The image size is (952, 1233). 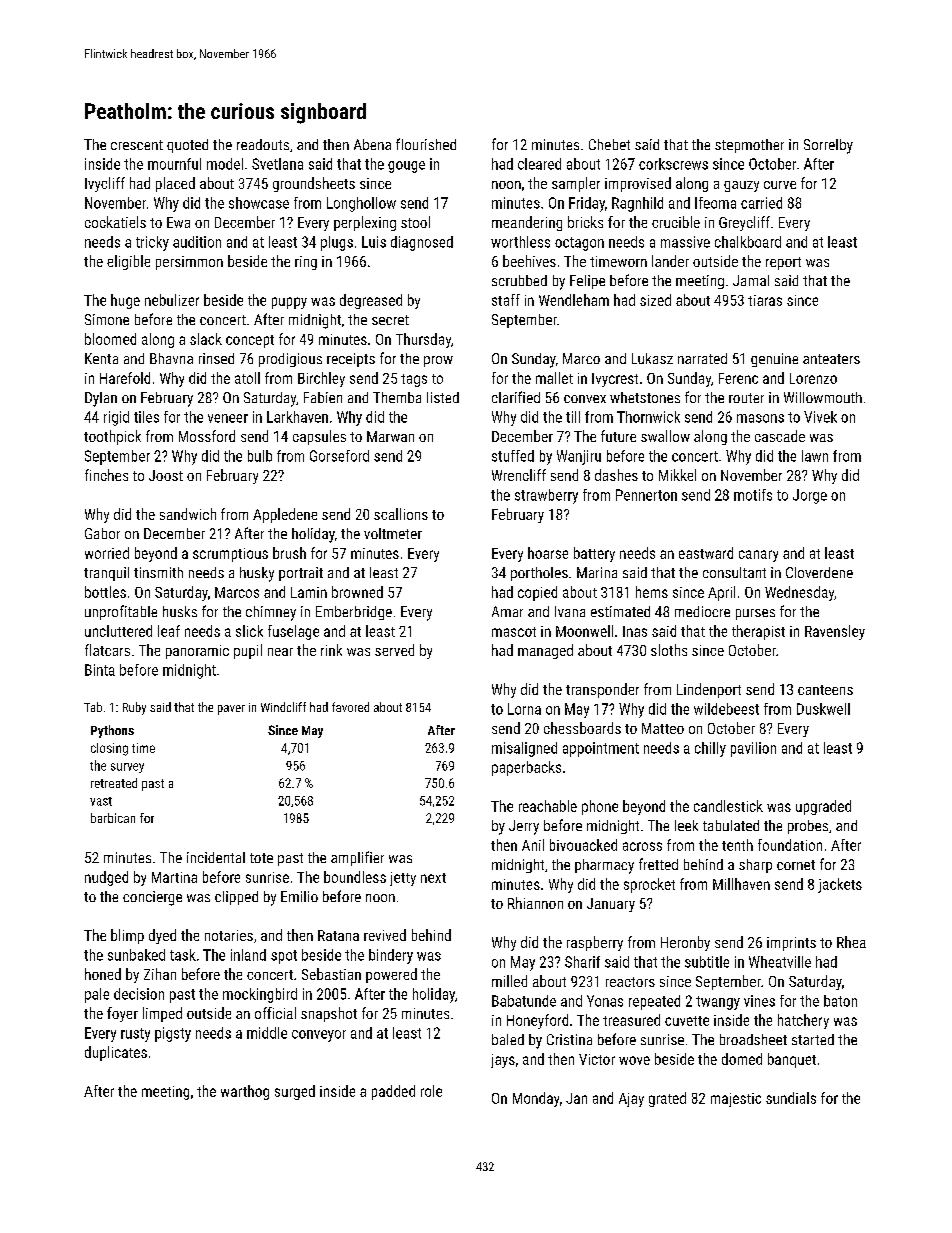 I want to click on served, so click(x=394, y=650).
